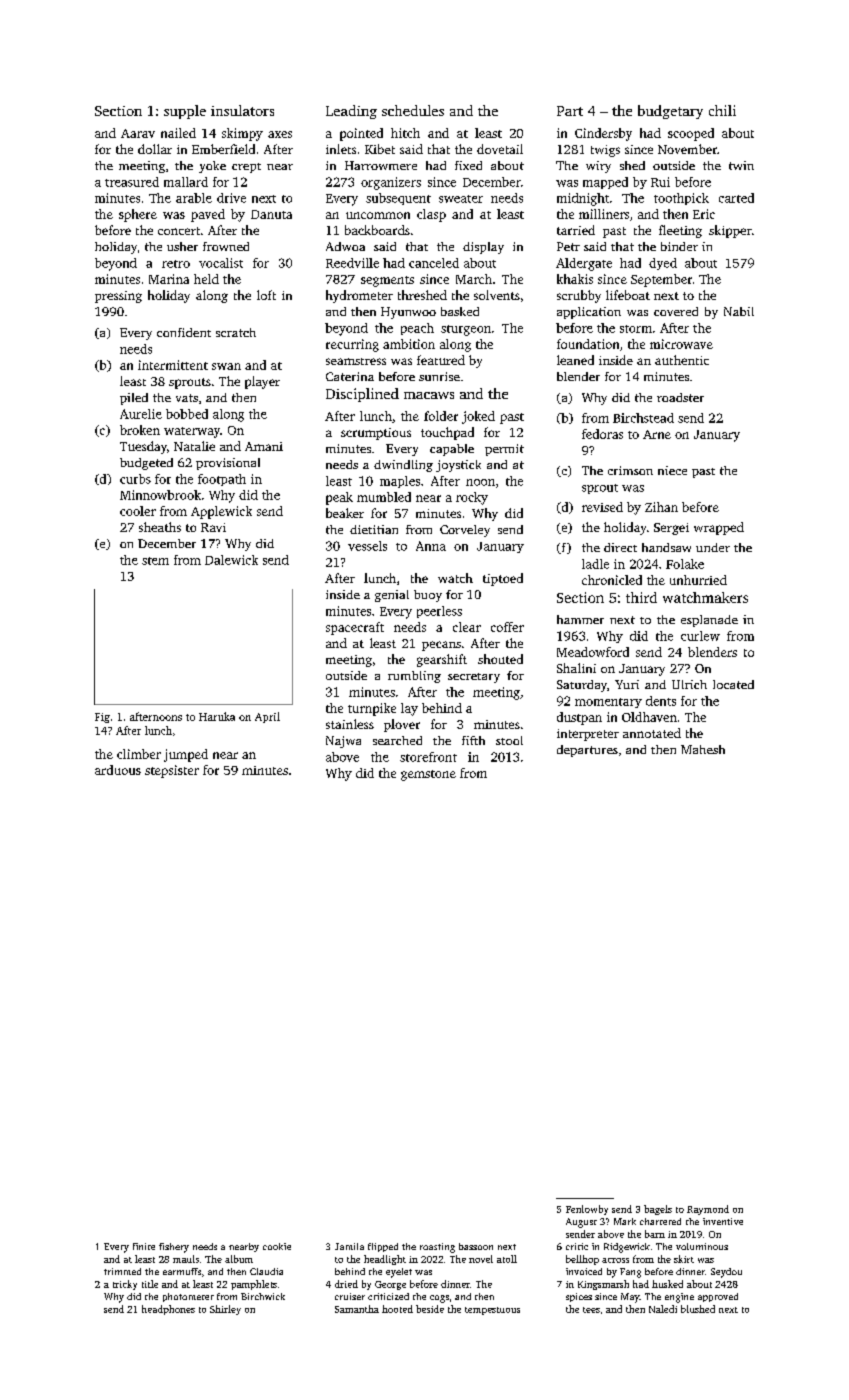 Image resolution: width=849 pixels, height=1400 pixels. Describe the element at coordinates (670, 112) in the screenshot. I see `budgetary` at that location.
